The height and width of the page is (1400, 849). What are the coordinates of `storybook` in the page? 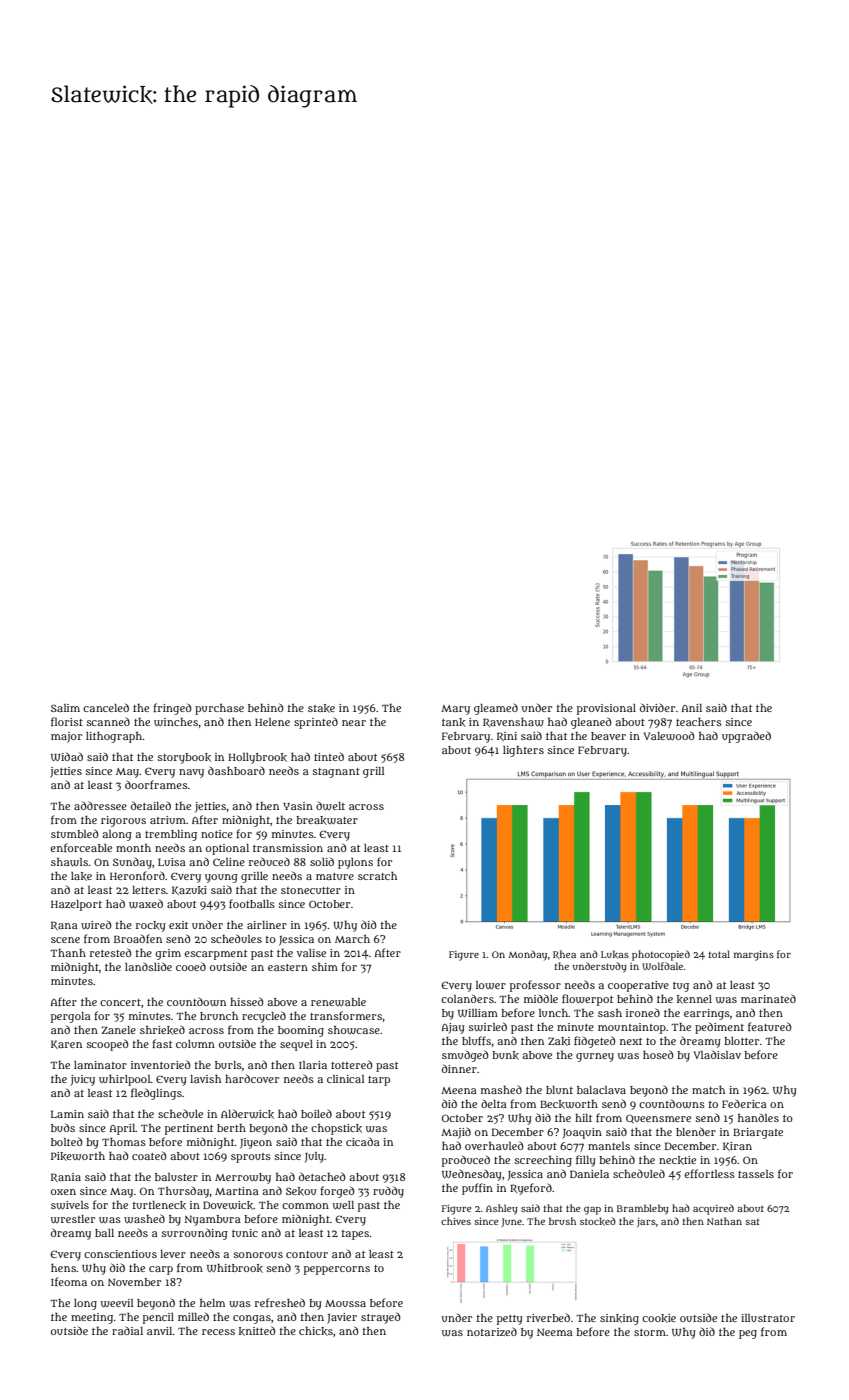 It's located at (184, 758).
